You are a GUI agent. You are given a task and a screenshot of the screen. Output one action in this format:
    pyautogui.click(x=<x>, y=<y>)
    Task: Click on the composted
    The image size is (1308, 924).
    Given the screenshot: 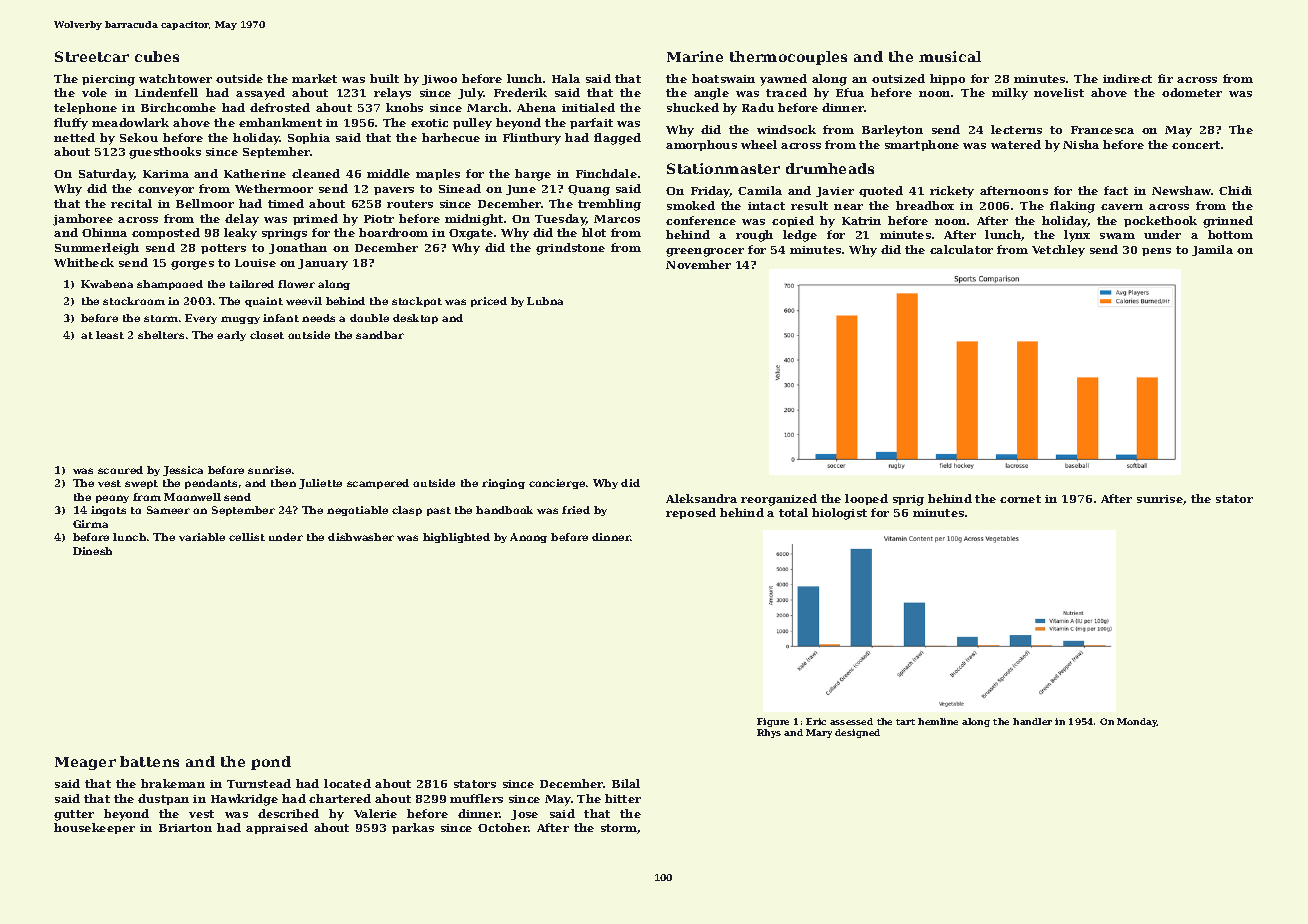 What is the action you would take?
    pyautogui.click(x=166, y=233)
